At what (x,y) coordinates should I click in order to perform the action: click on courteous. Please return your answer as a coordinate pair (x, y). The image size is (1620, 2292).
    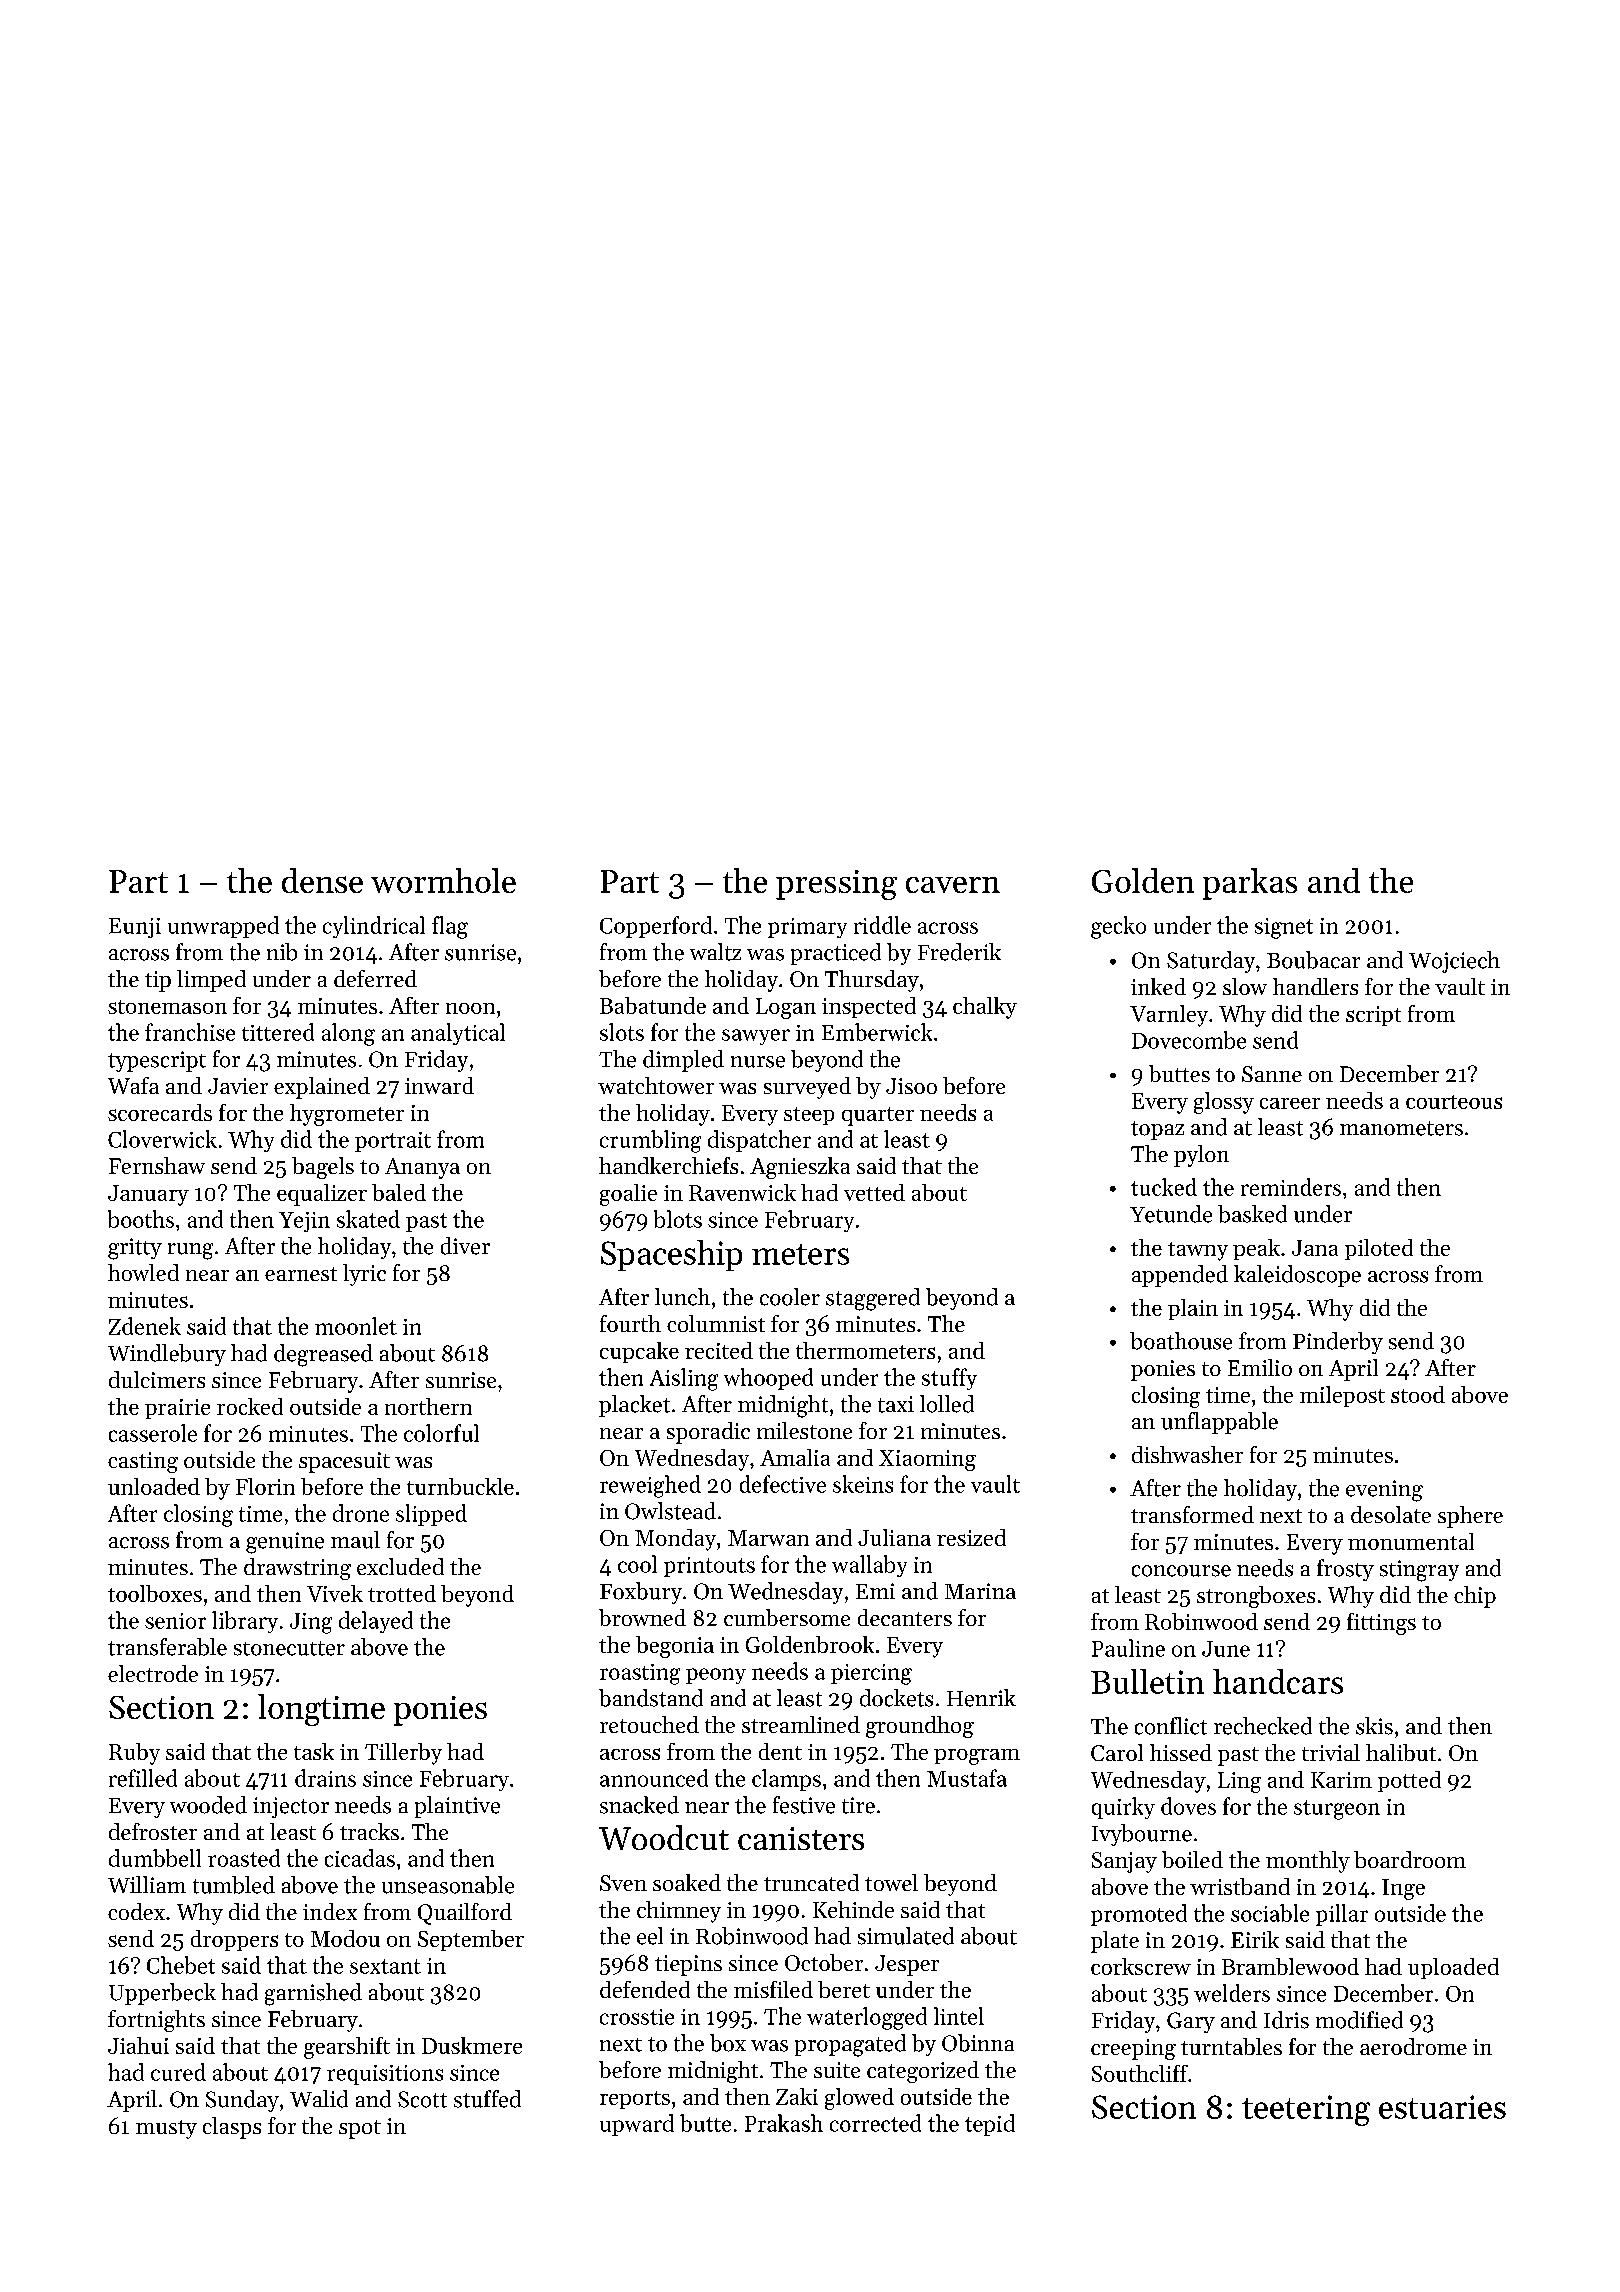
    Looking at the image, I should click on (1454, 1102).
